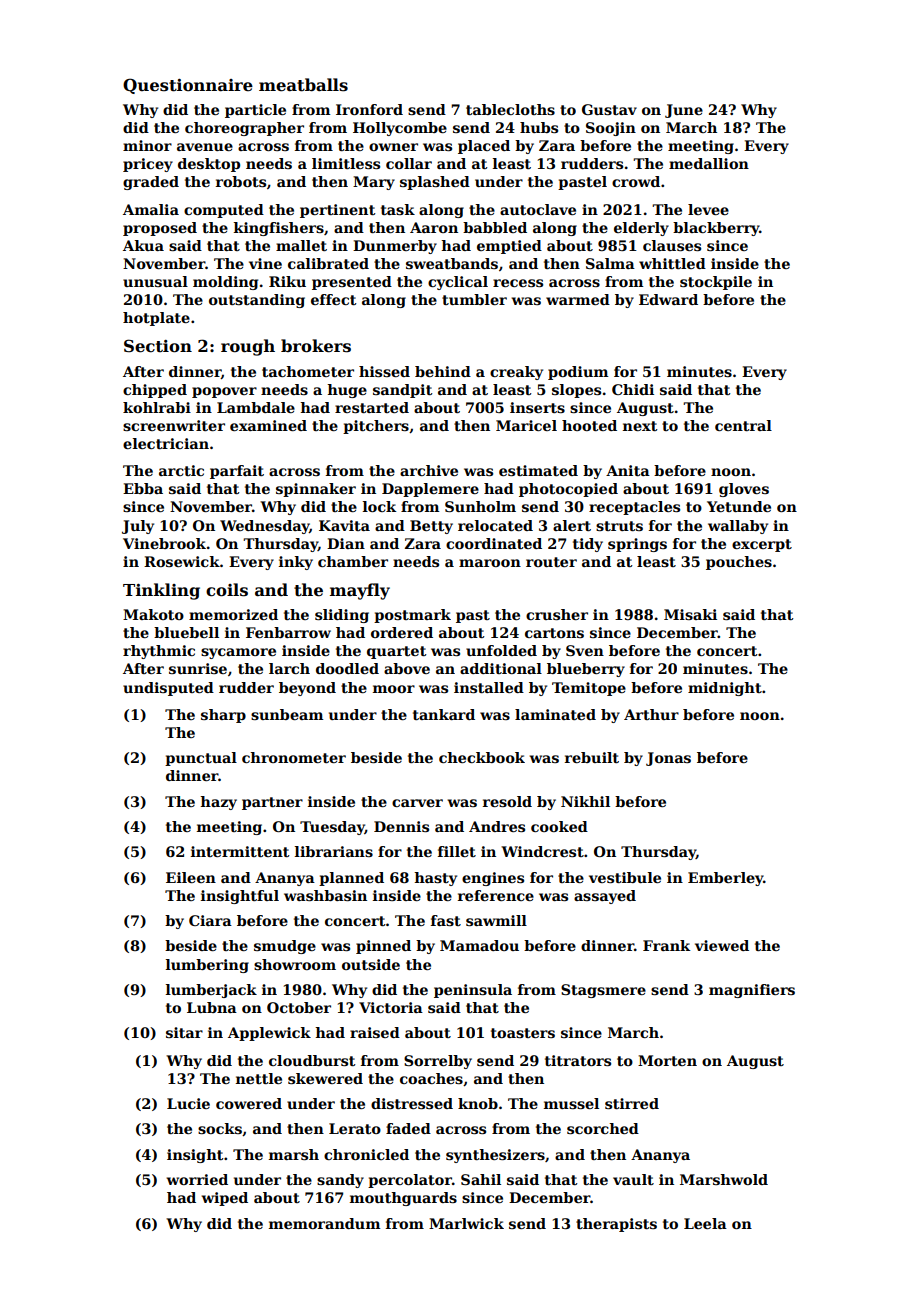  Describe the element at coordinates (347, 391) in the screenshot. I see `huge` at that location.
